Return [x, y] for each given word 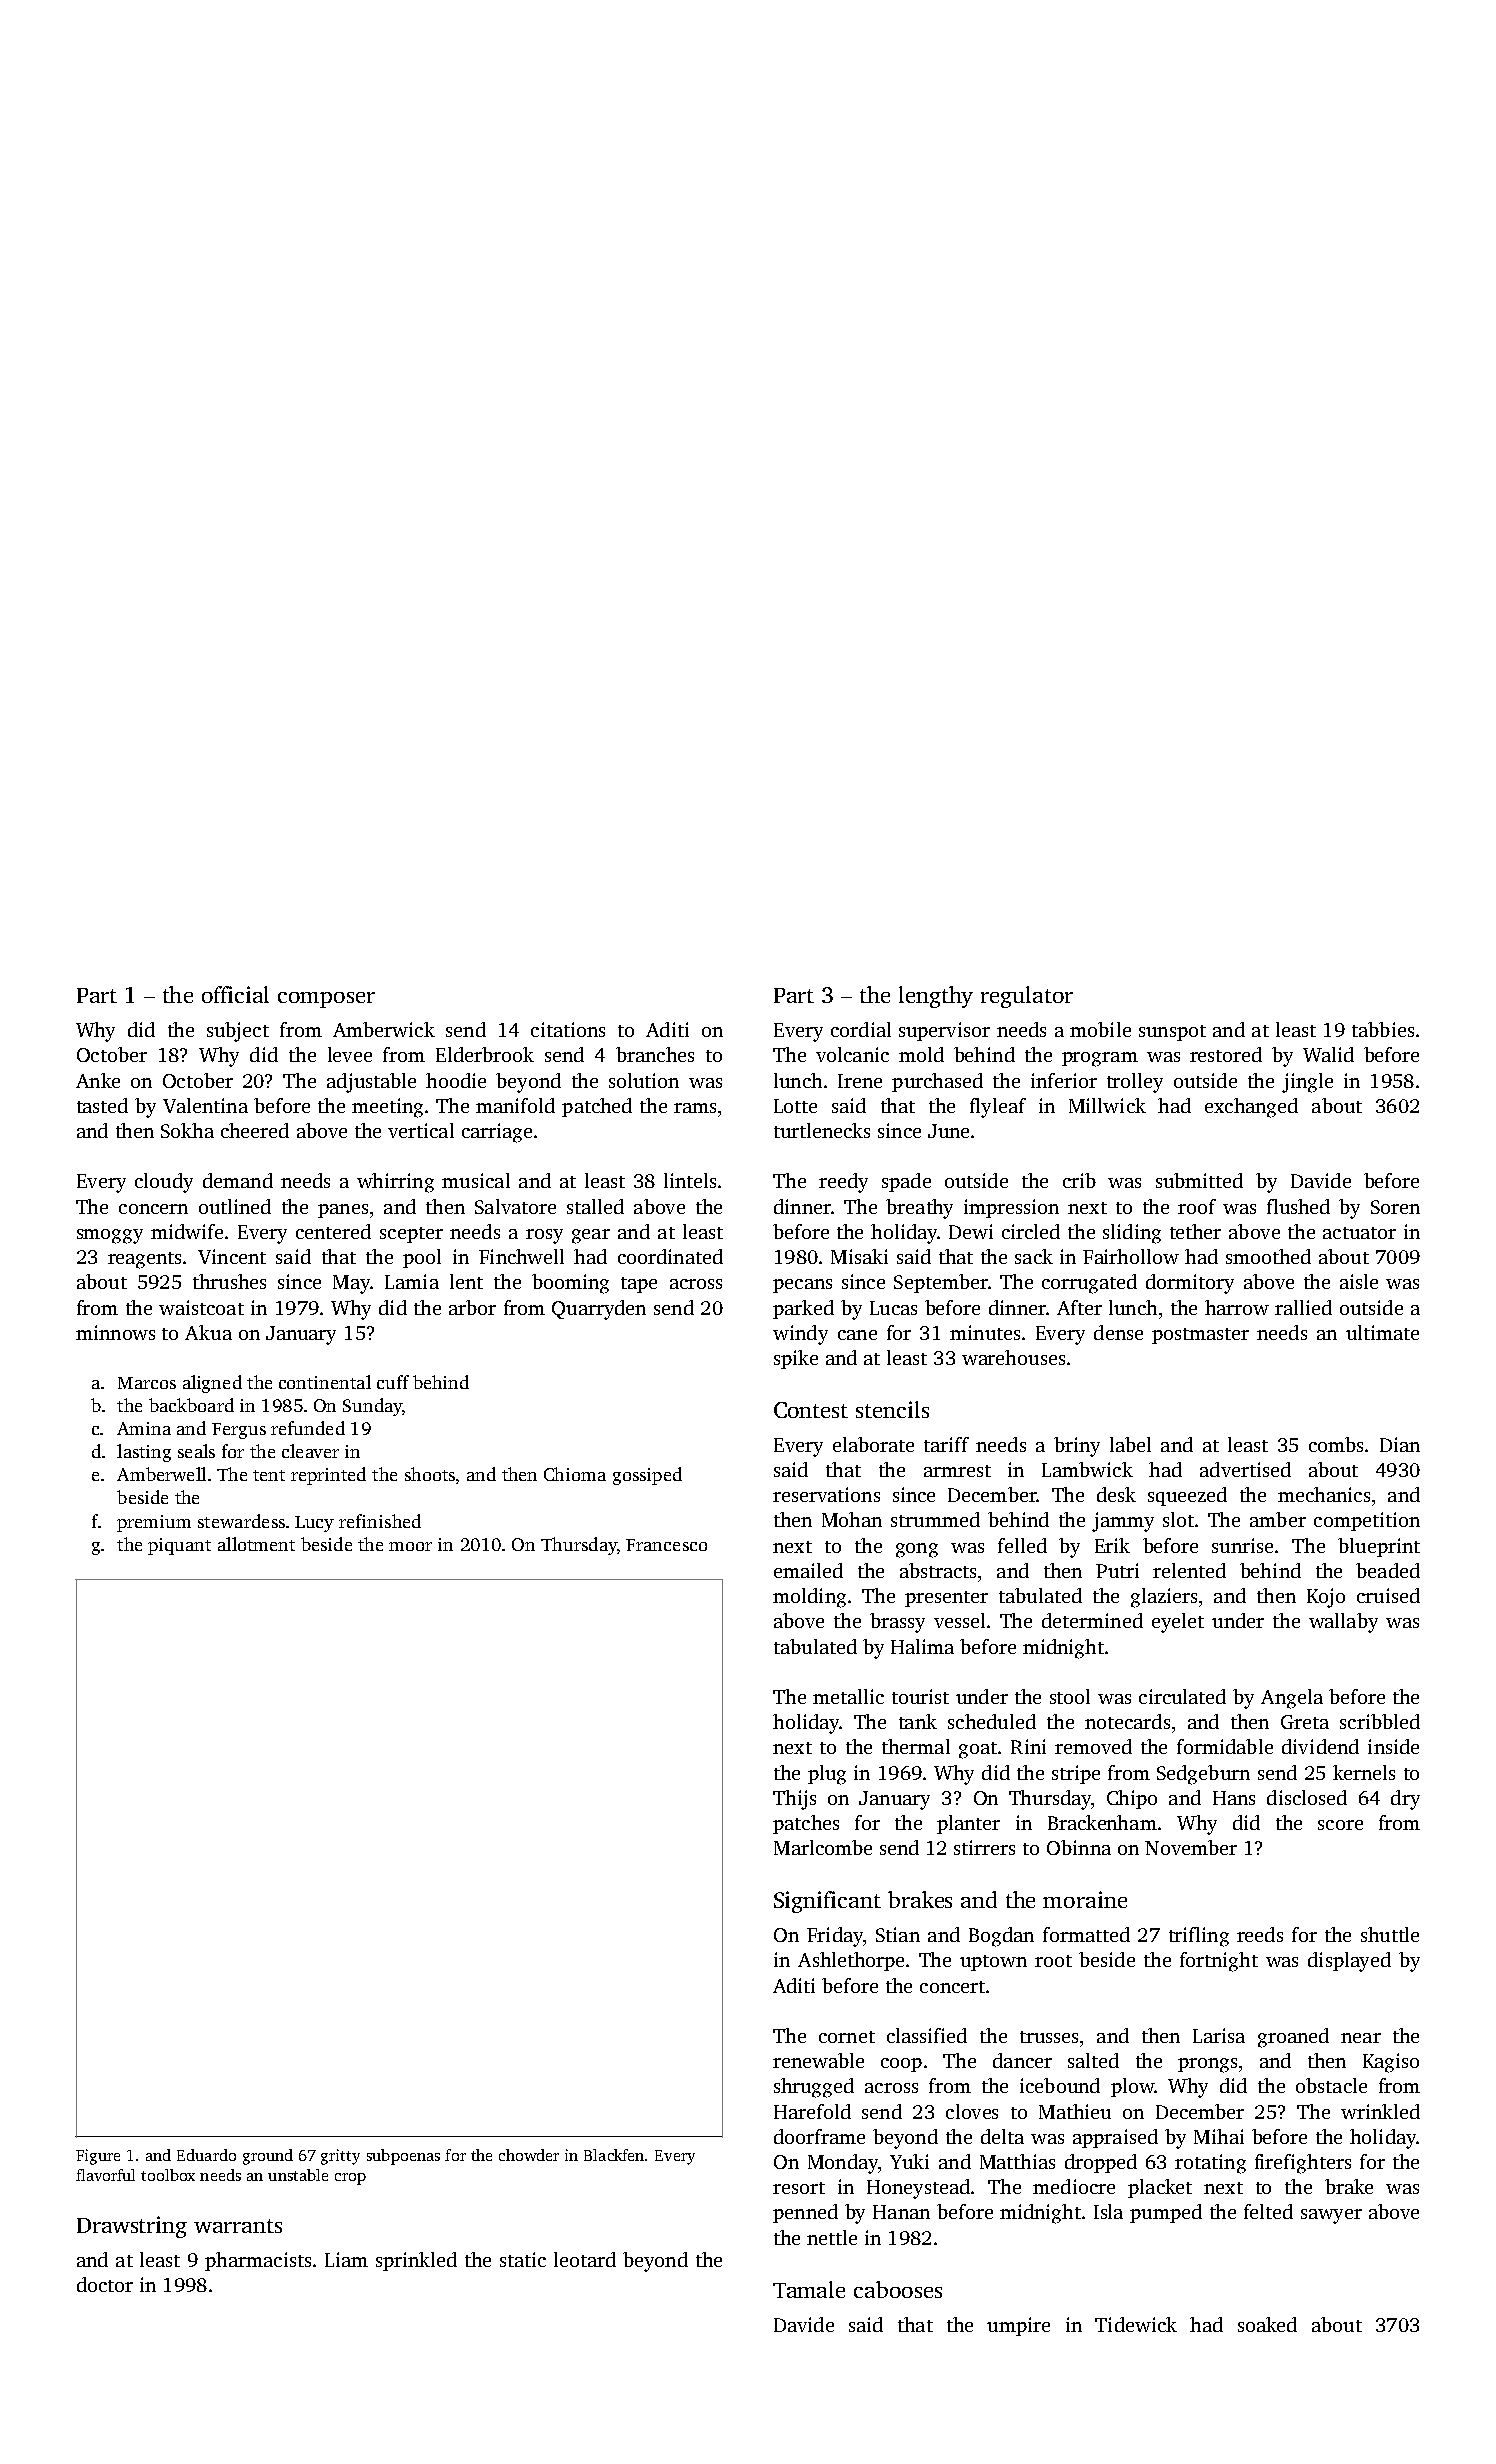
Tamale [809, 2289]
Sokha [187, 1130]
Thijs [794, 1800]
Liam [346, 2259]
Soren [1395, 1207]
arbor [472, 1307]
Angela [1292, 1699]
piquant [179, 1546]
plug [827, 1775]
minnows [115, 1332]
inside [1393, 1746]
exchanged [1251, 1108]
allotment [256, 1544]
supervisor [944, 1031]
